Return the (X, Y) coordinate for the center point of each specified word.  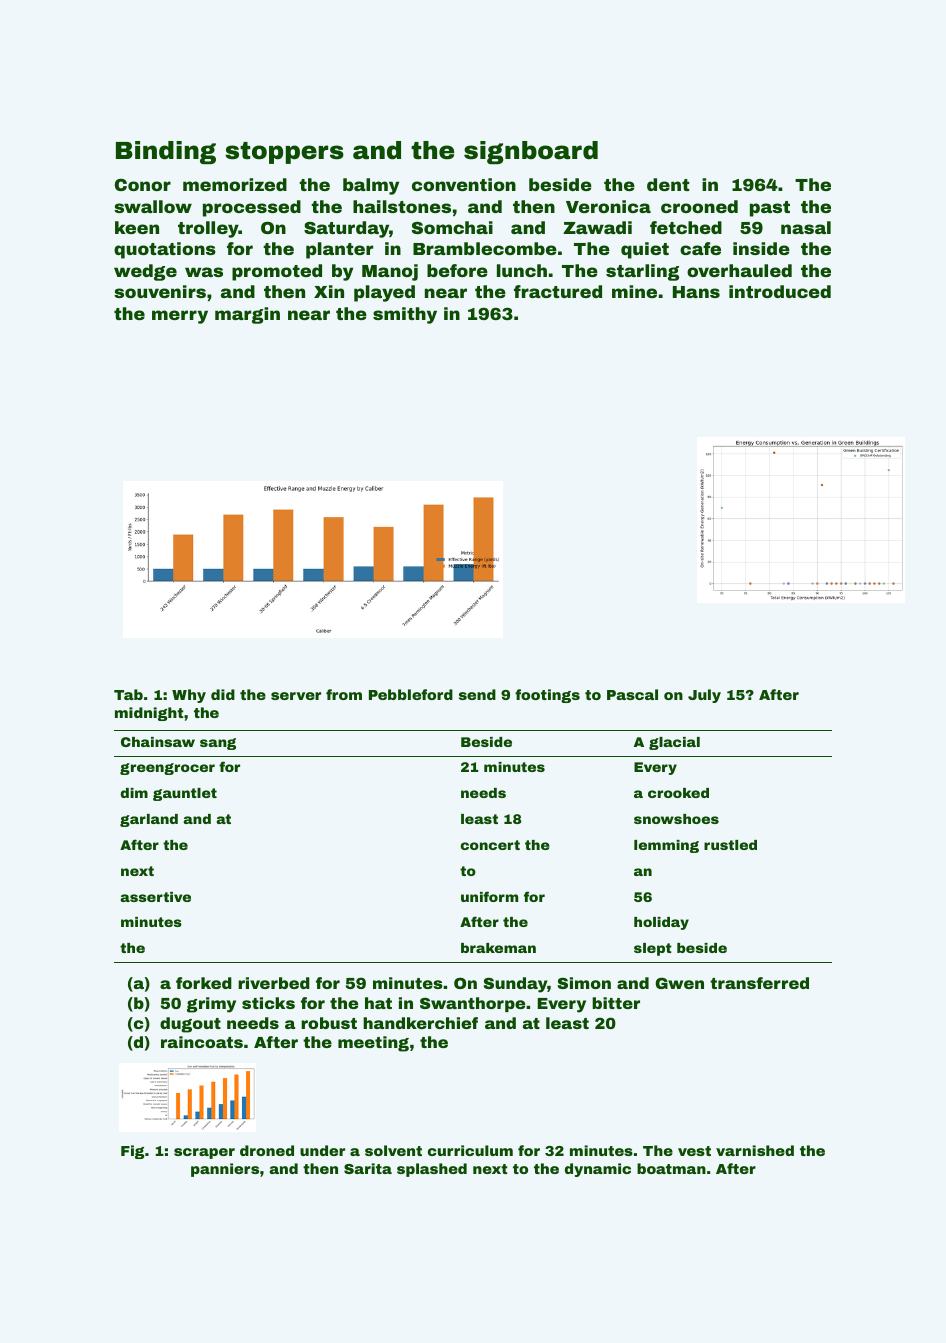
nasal (806, 227)
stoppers (284, 153)
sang (218, 744)
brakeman (498, 948)
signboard (531, 152)
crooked (678, 793)
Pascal (632, 694)
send (477, 694)
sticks (268, 1003)
